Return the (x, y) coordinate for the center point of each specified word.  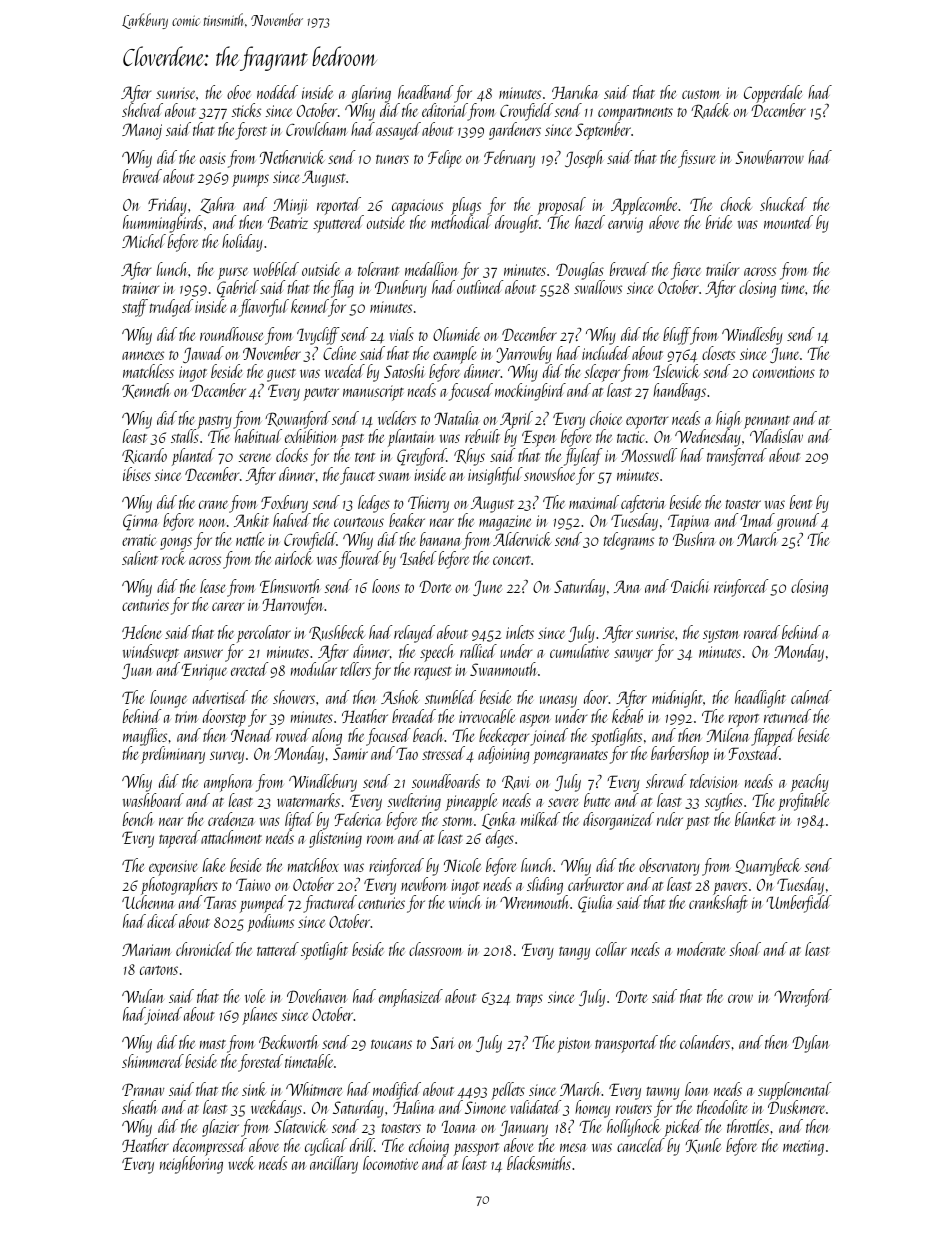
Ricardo (144, 456)
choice (606, 418)
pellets (509, 1091)
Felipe (445, 159)
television (714, 781)
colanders (705, 1042)
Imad (758, 520)
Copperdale (773, 94)
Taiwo (253, 884)
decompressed (210, 1147)
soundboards (446, 781)
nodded (277, 92)
